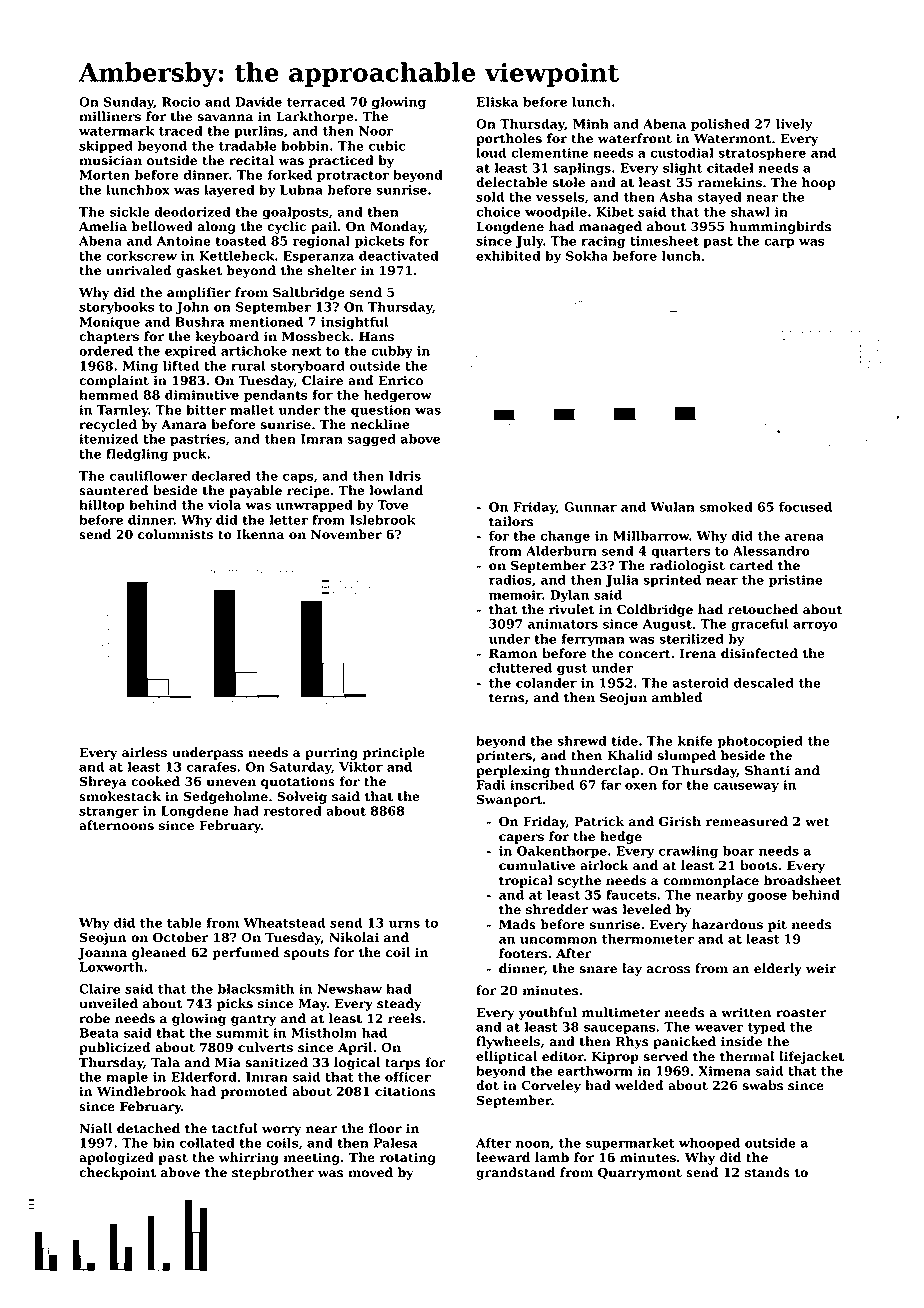  What do you see at coordinates (510, 580) in the image?
I see `radios` at bounding box center [510, 580].
